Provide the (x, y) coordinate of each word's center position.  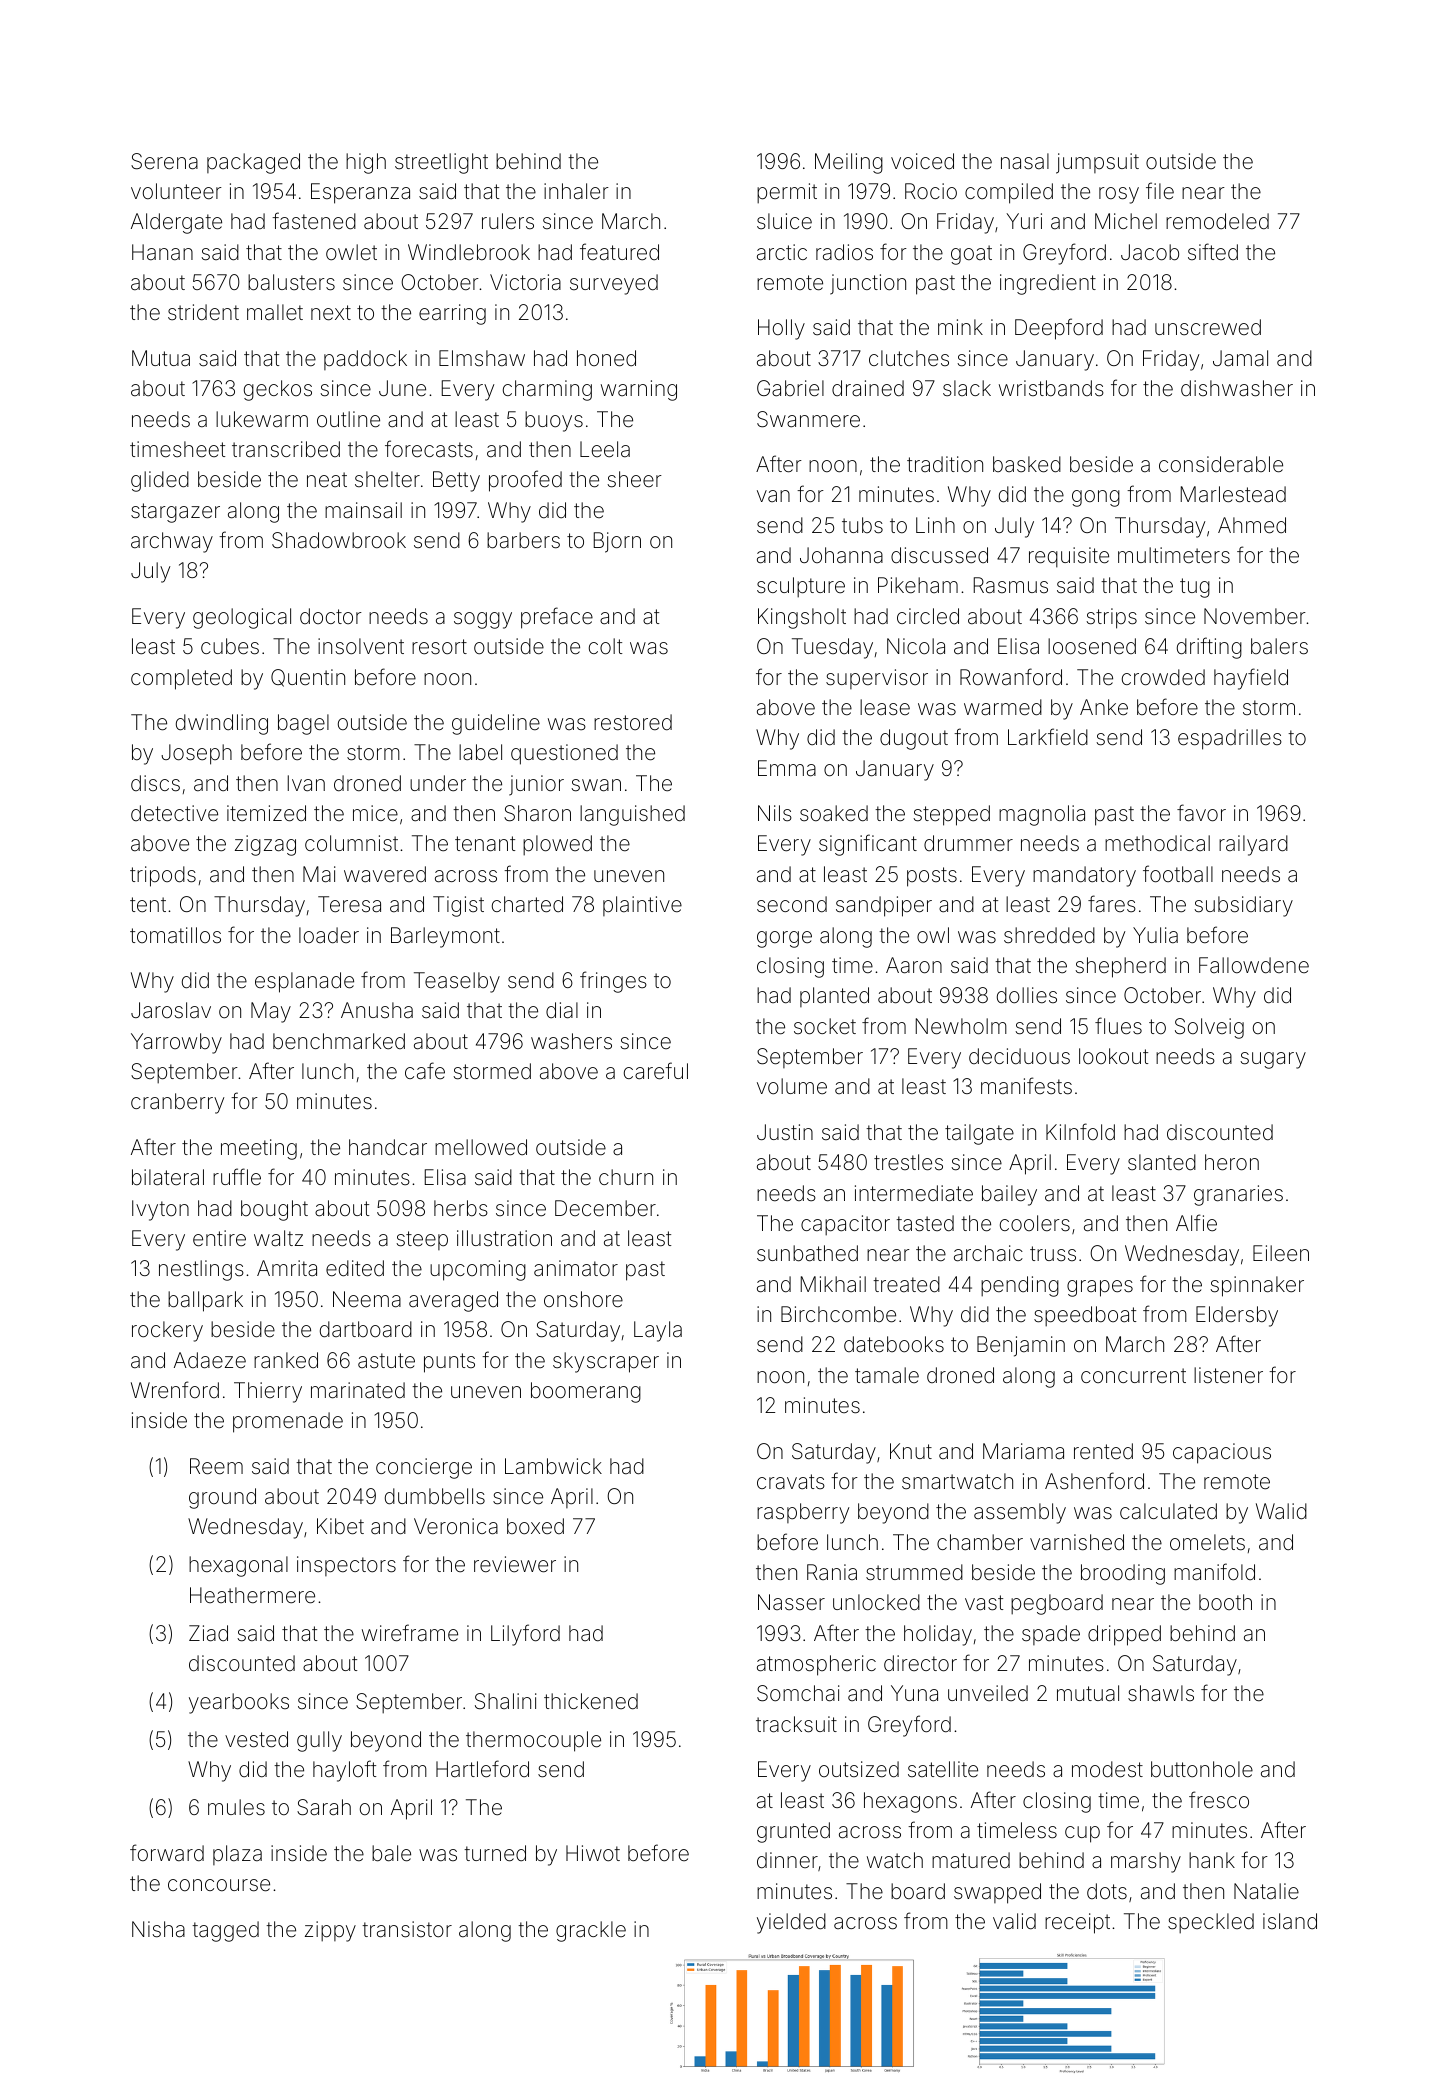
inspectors (346, 1566)
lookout (1113, 1056)
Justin (785, 1132)
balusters (291, 282)
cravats (791, 1482)
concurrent (1133, 1376)
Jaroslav (171, 1010)
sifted (1213, 251)
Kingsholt (802, 618)
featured (619, 252)
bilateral (168, 1177)
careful (656, 1071)
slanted (1162, 1162)
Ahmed (1252, 525)
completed (181, 679)
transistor (407, 1929)
